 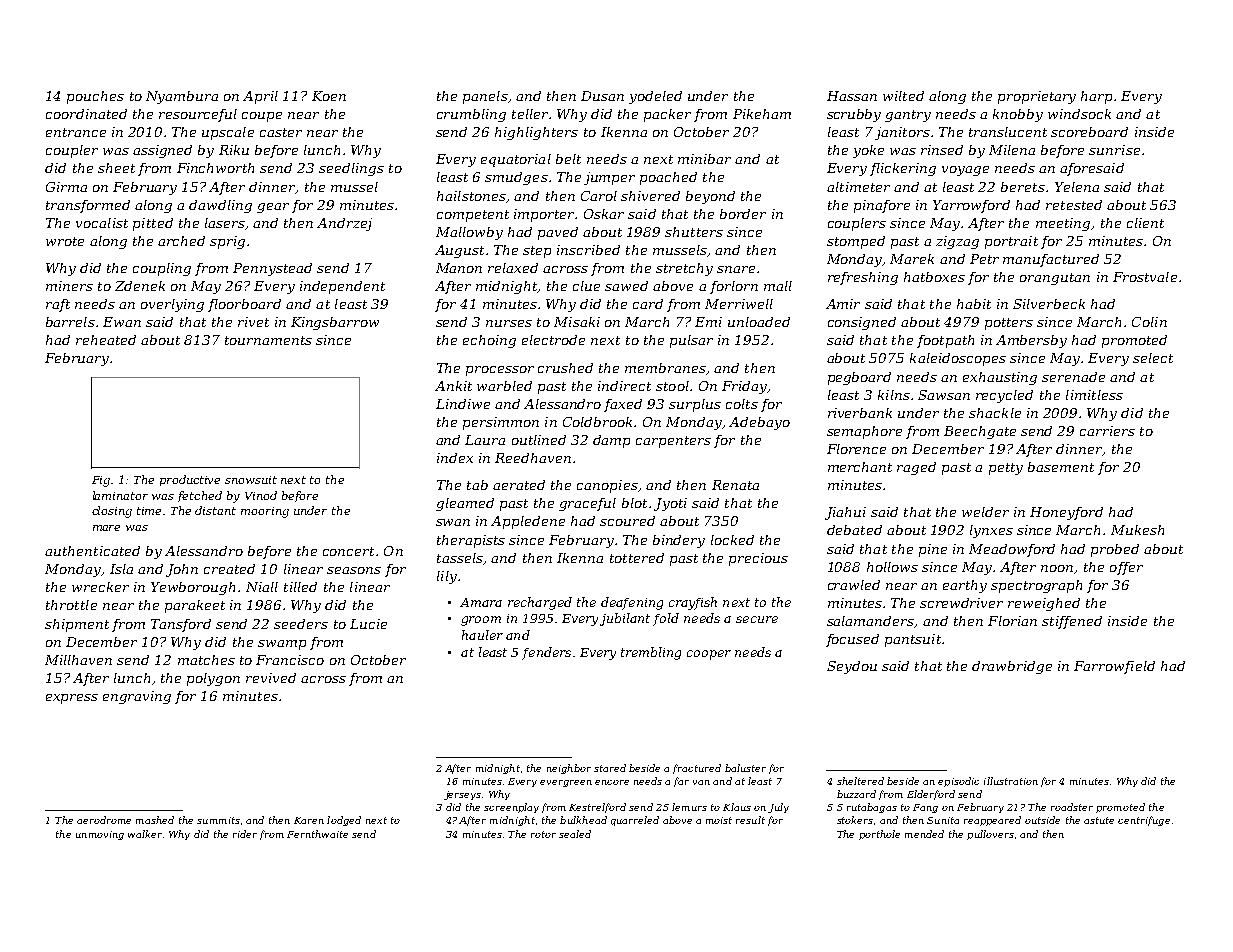 I want to click on Hassan, so click(x=852, y=96).
